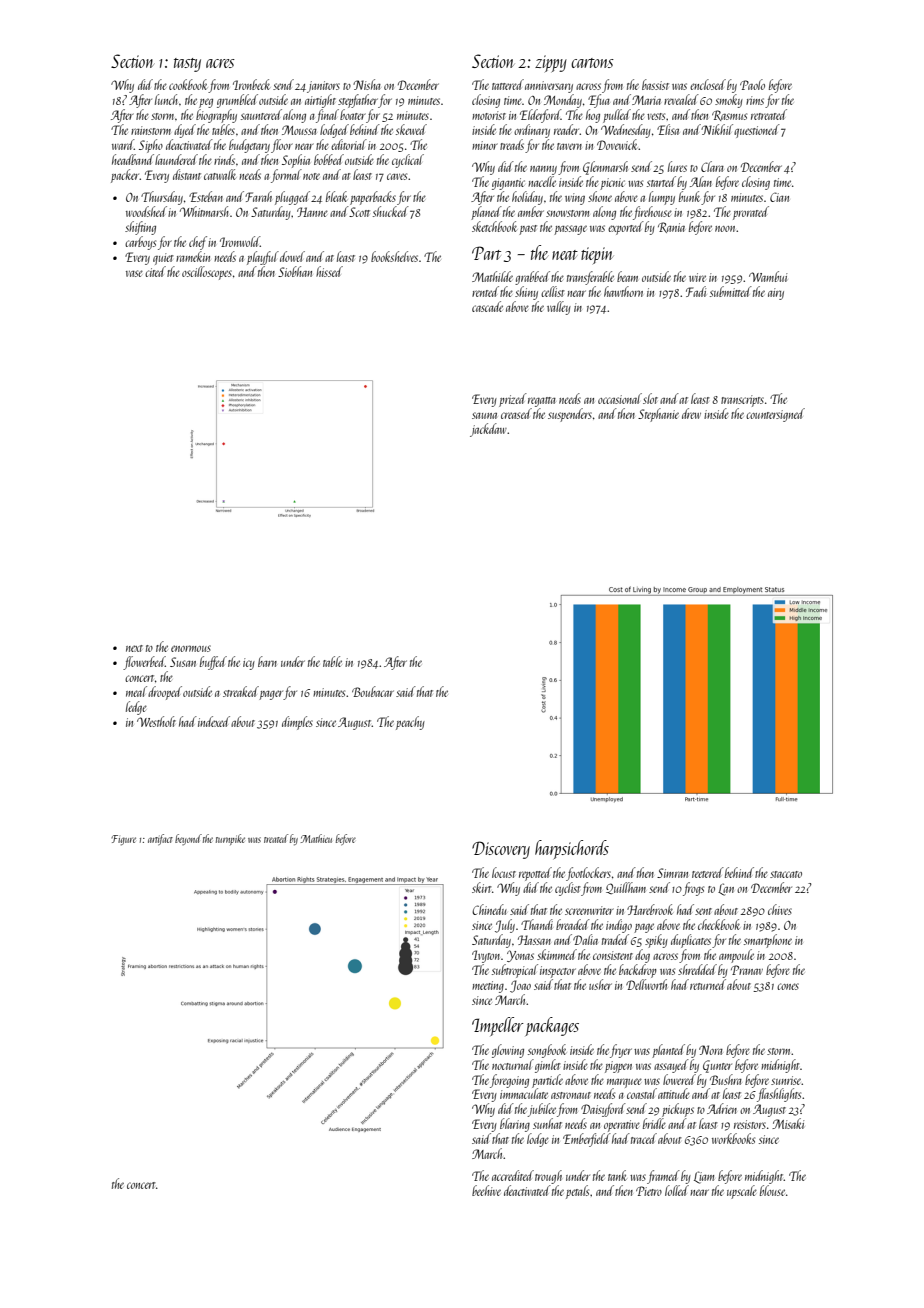  I want to click on jackdaw, so click(488, 430).
